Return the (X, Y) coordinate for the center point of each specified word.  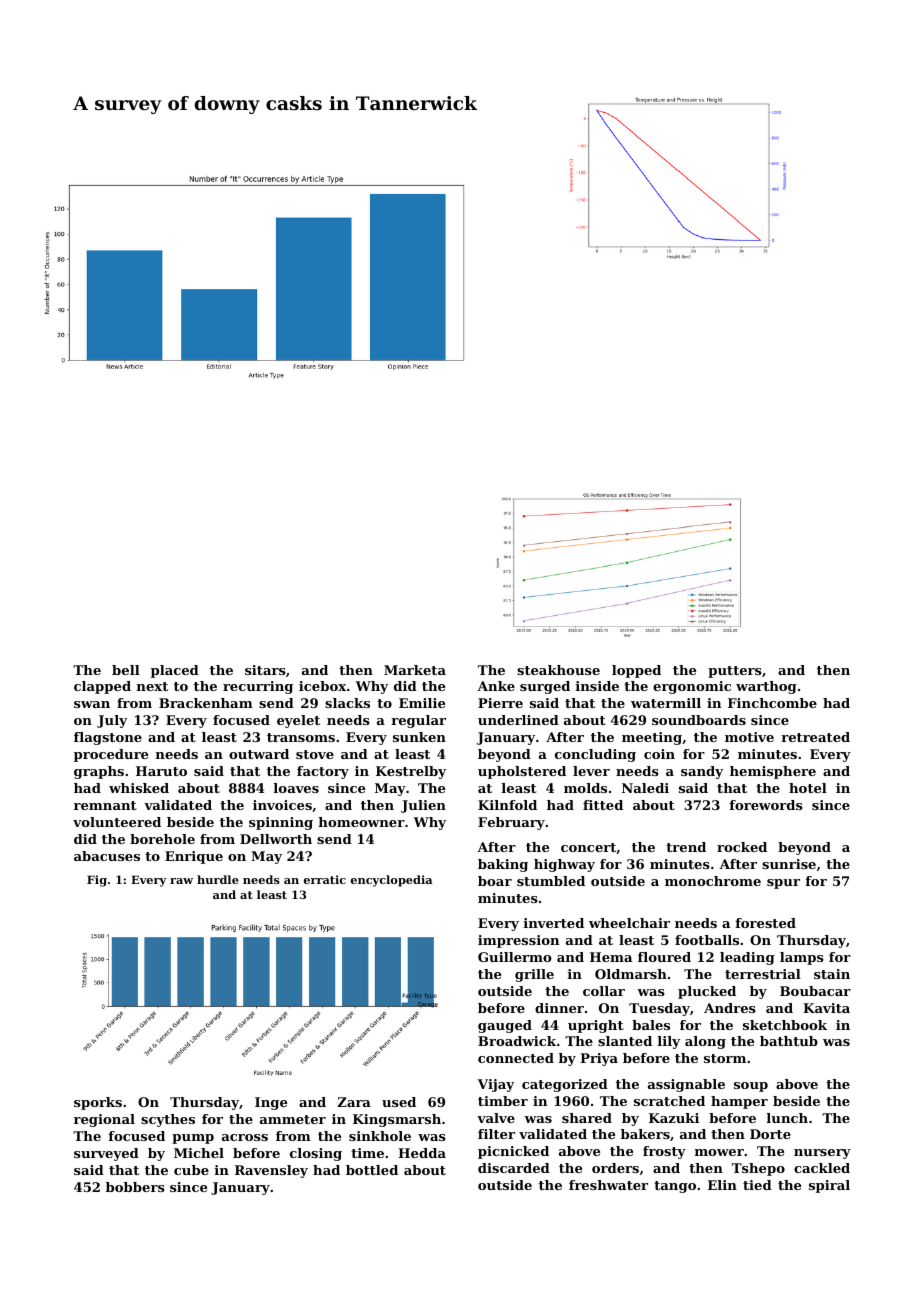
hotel (808, 788)
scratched (669, 1101)
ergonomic (692, 687)
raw (181, 881)
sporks (98, 1103)
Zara (354, 1102)
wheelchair (629, 923)
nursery (822, 1154)
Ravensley (271, 1171)
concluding (595, 755)
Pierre (500, 703)
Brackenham (206, 703)
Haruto (161, 771)
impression (518, 941)
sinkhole (380, 1136)
